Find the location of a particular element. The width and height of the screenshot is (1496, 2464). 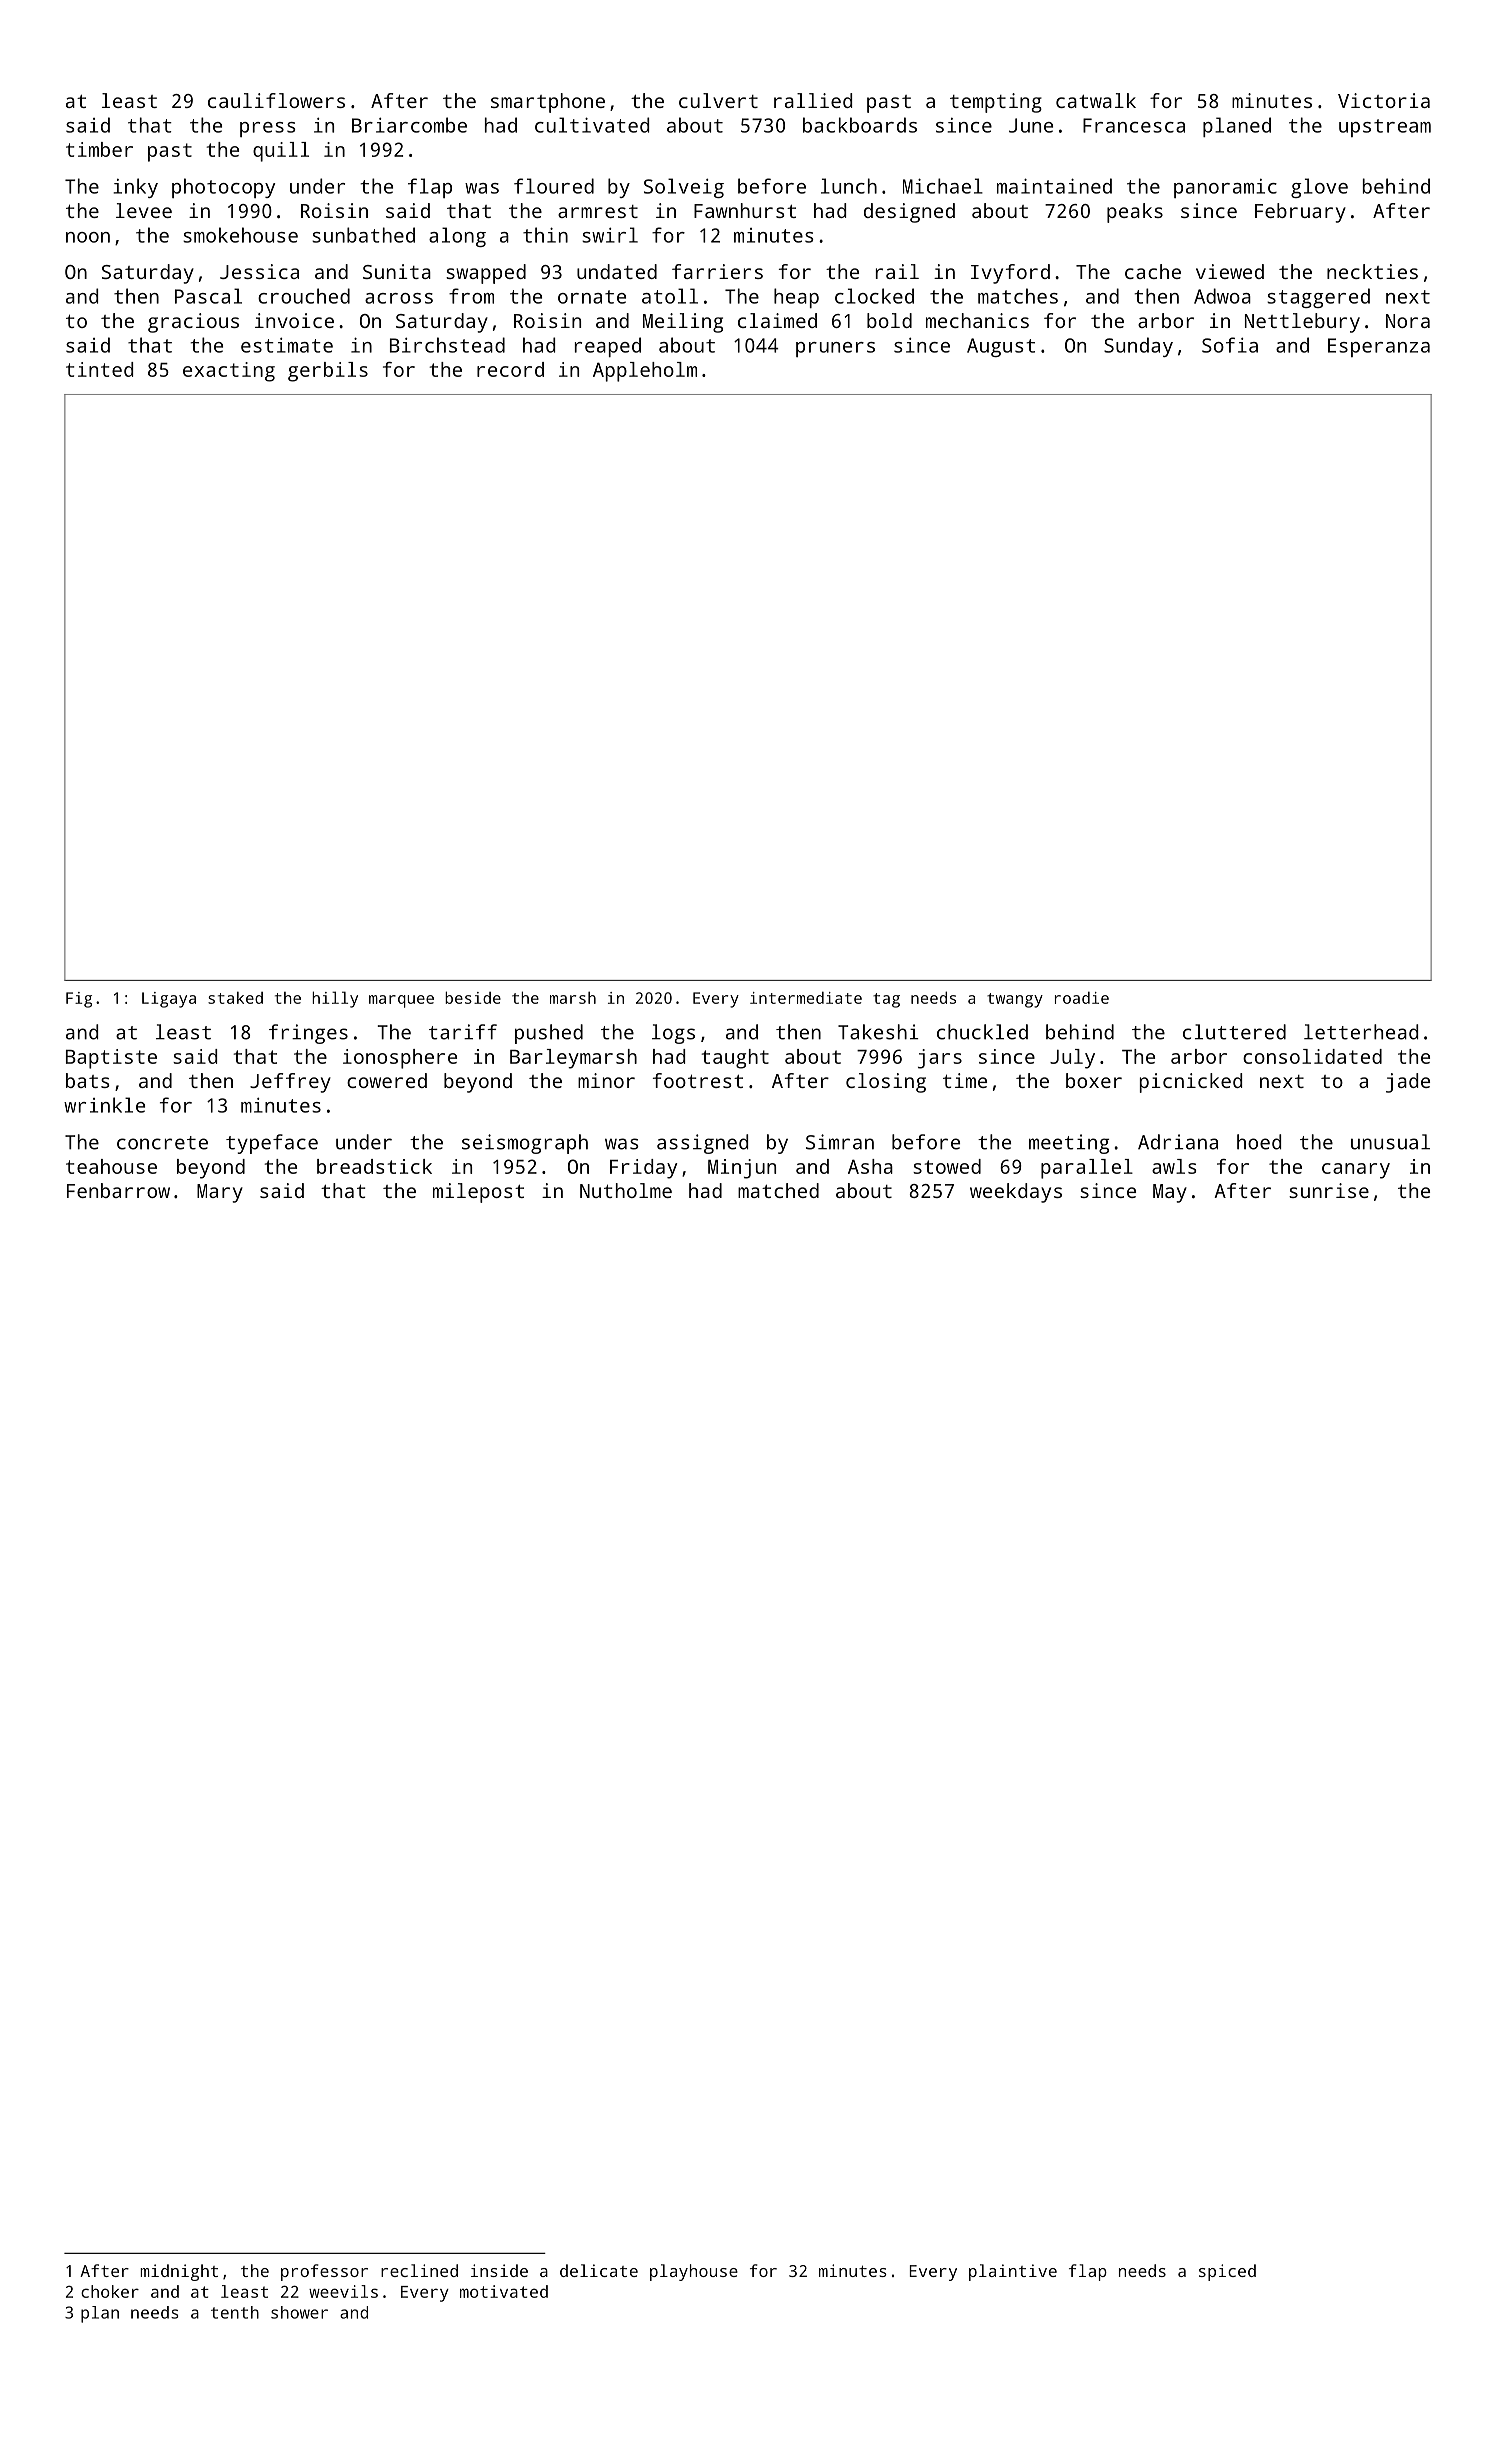

reclined is located at coordinates (419, 2270).
